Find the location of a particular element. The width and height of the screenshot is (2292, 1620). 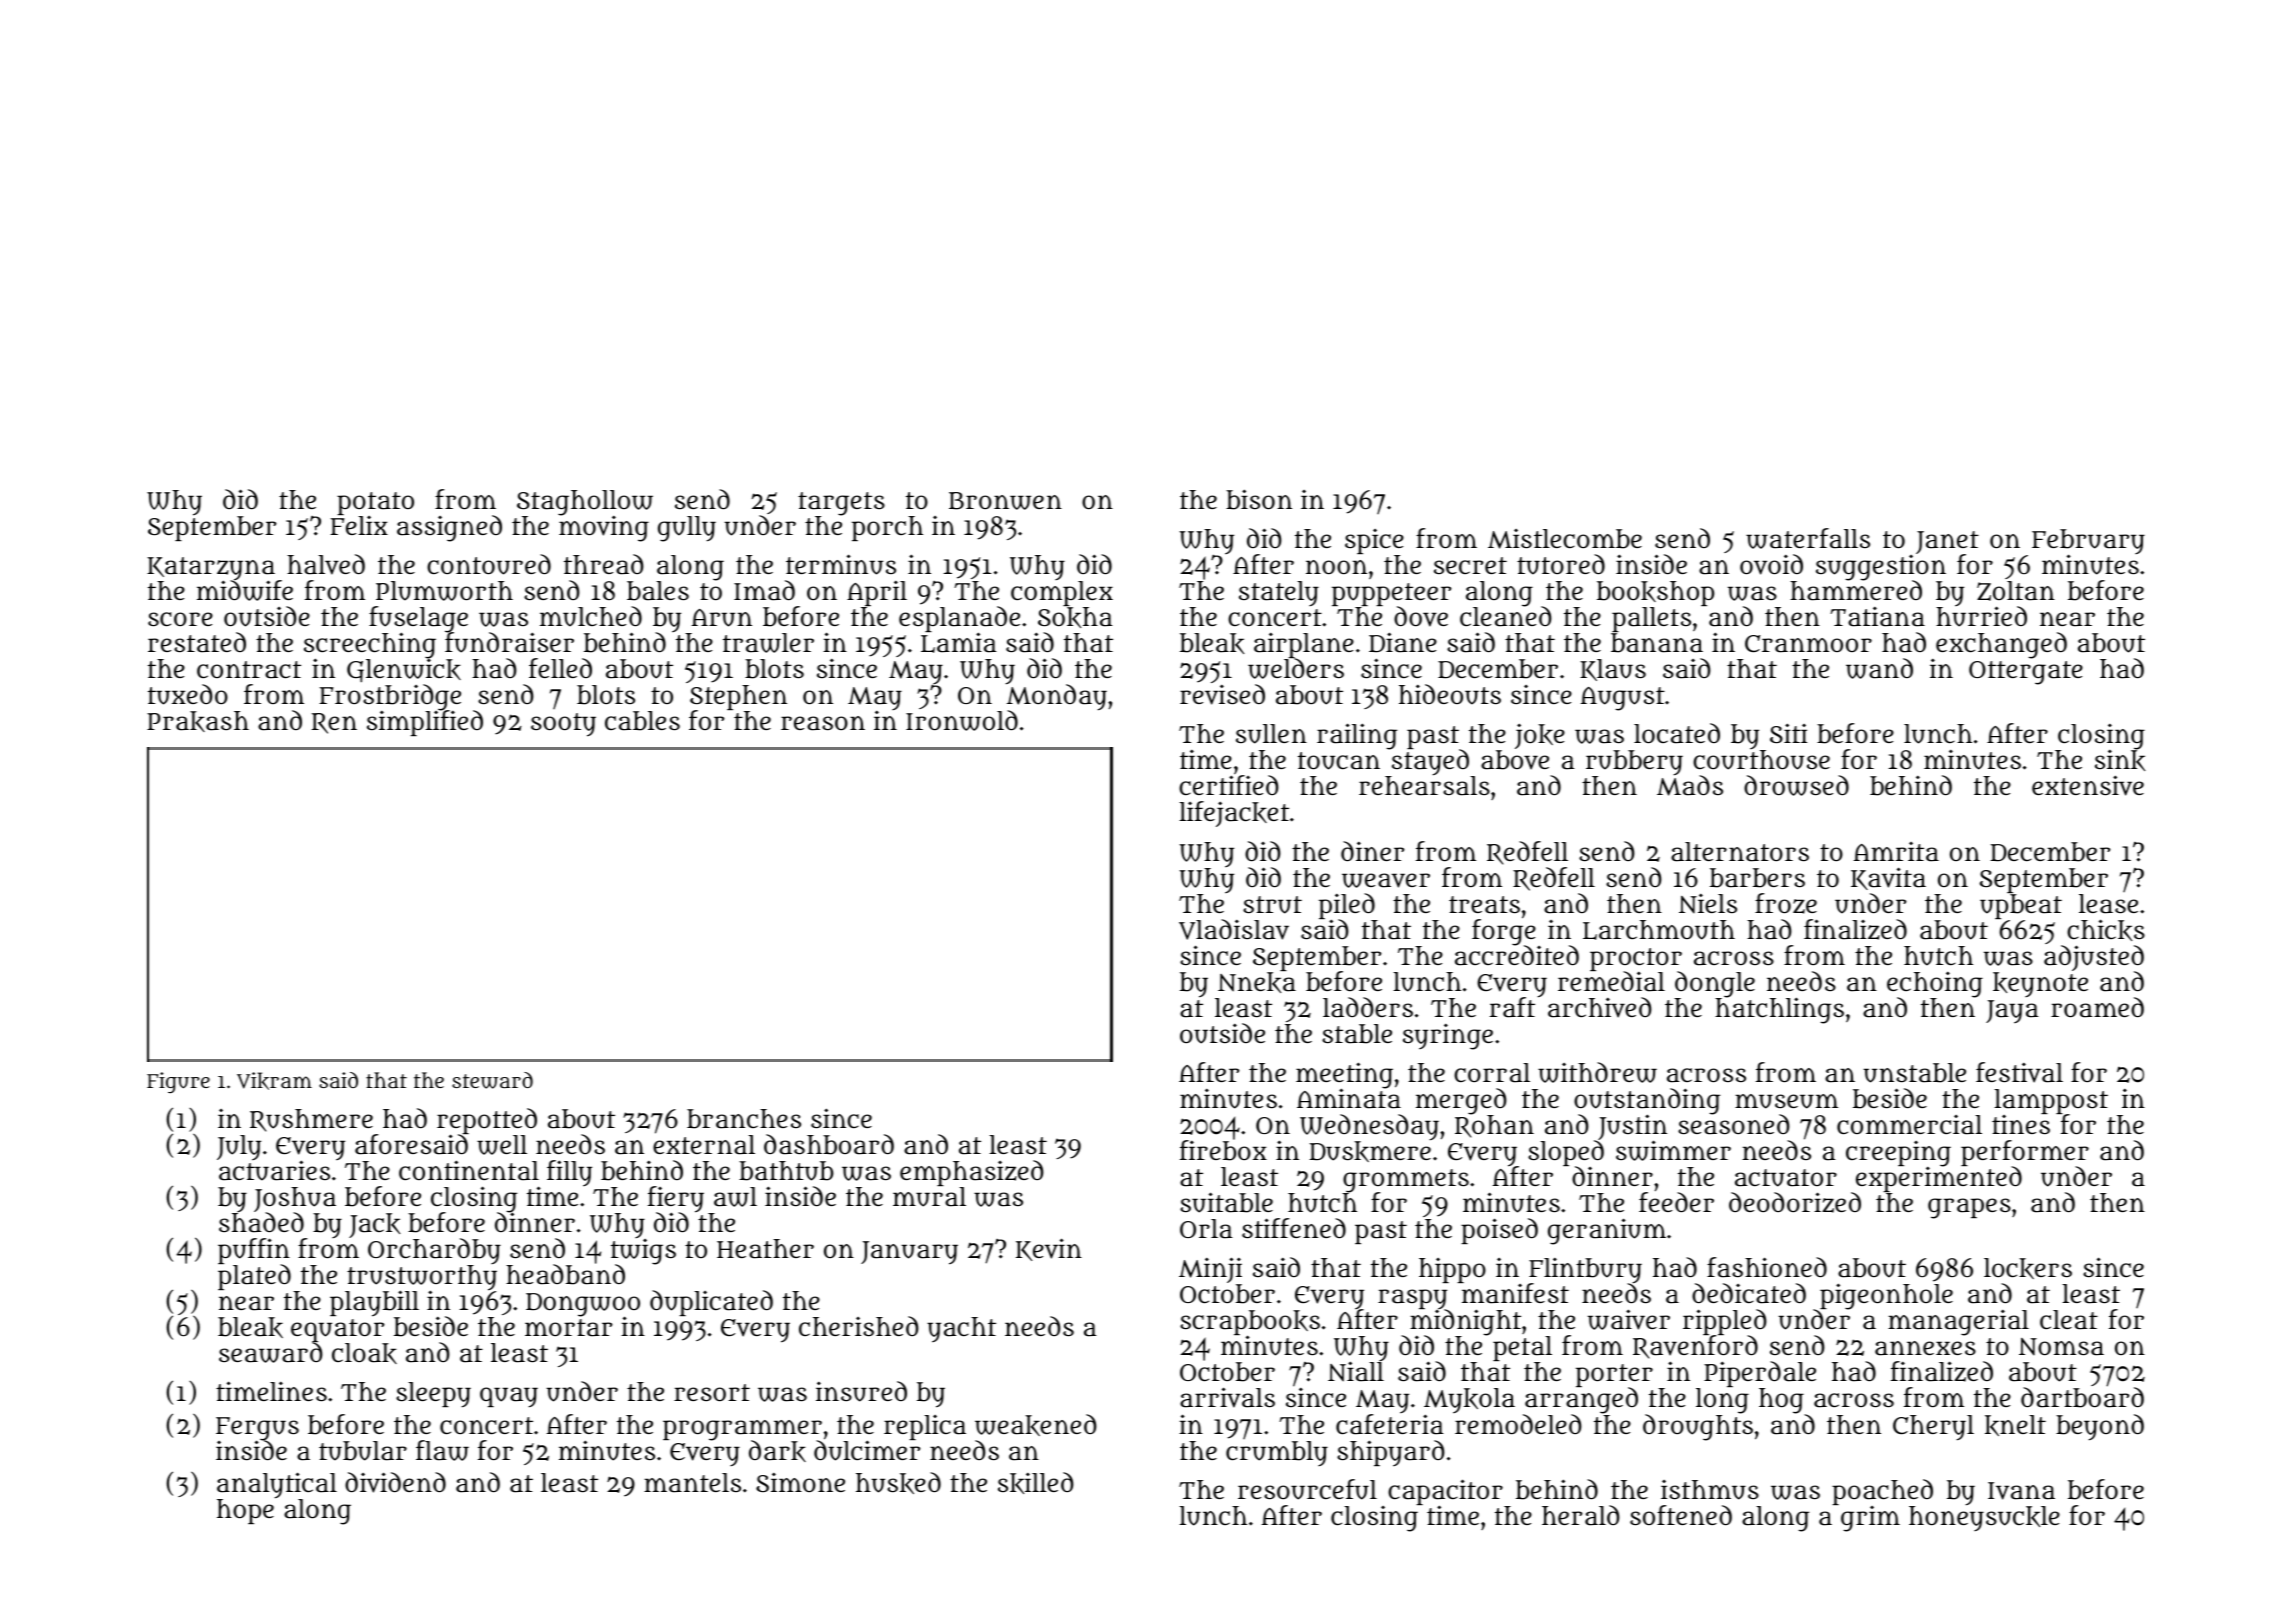

well is located at coordinates (502, 1145).
